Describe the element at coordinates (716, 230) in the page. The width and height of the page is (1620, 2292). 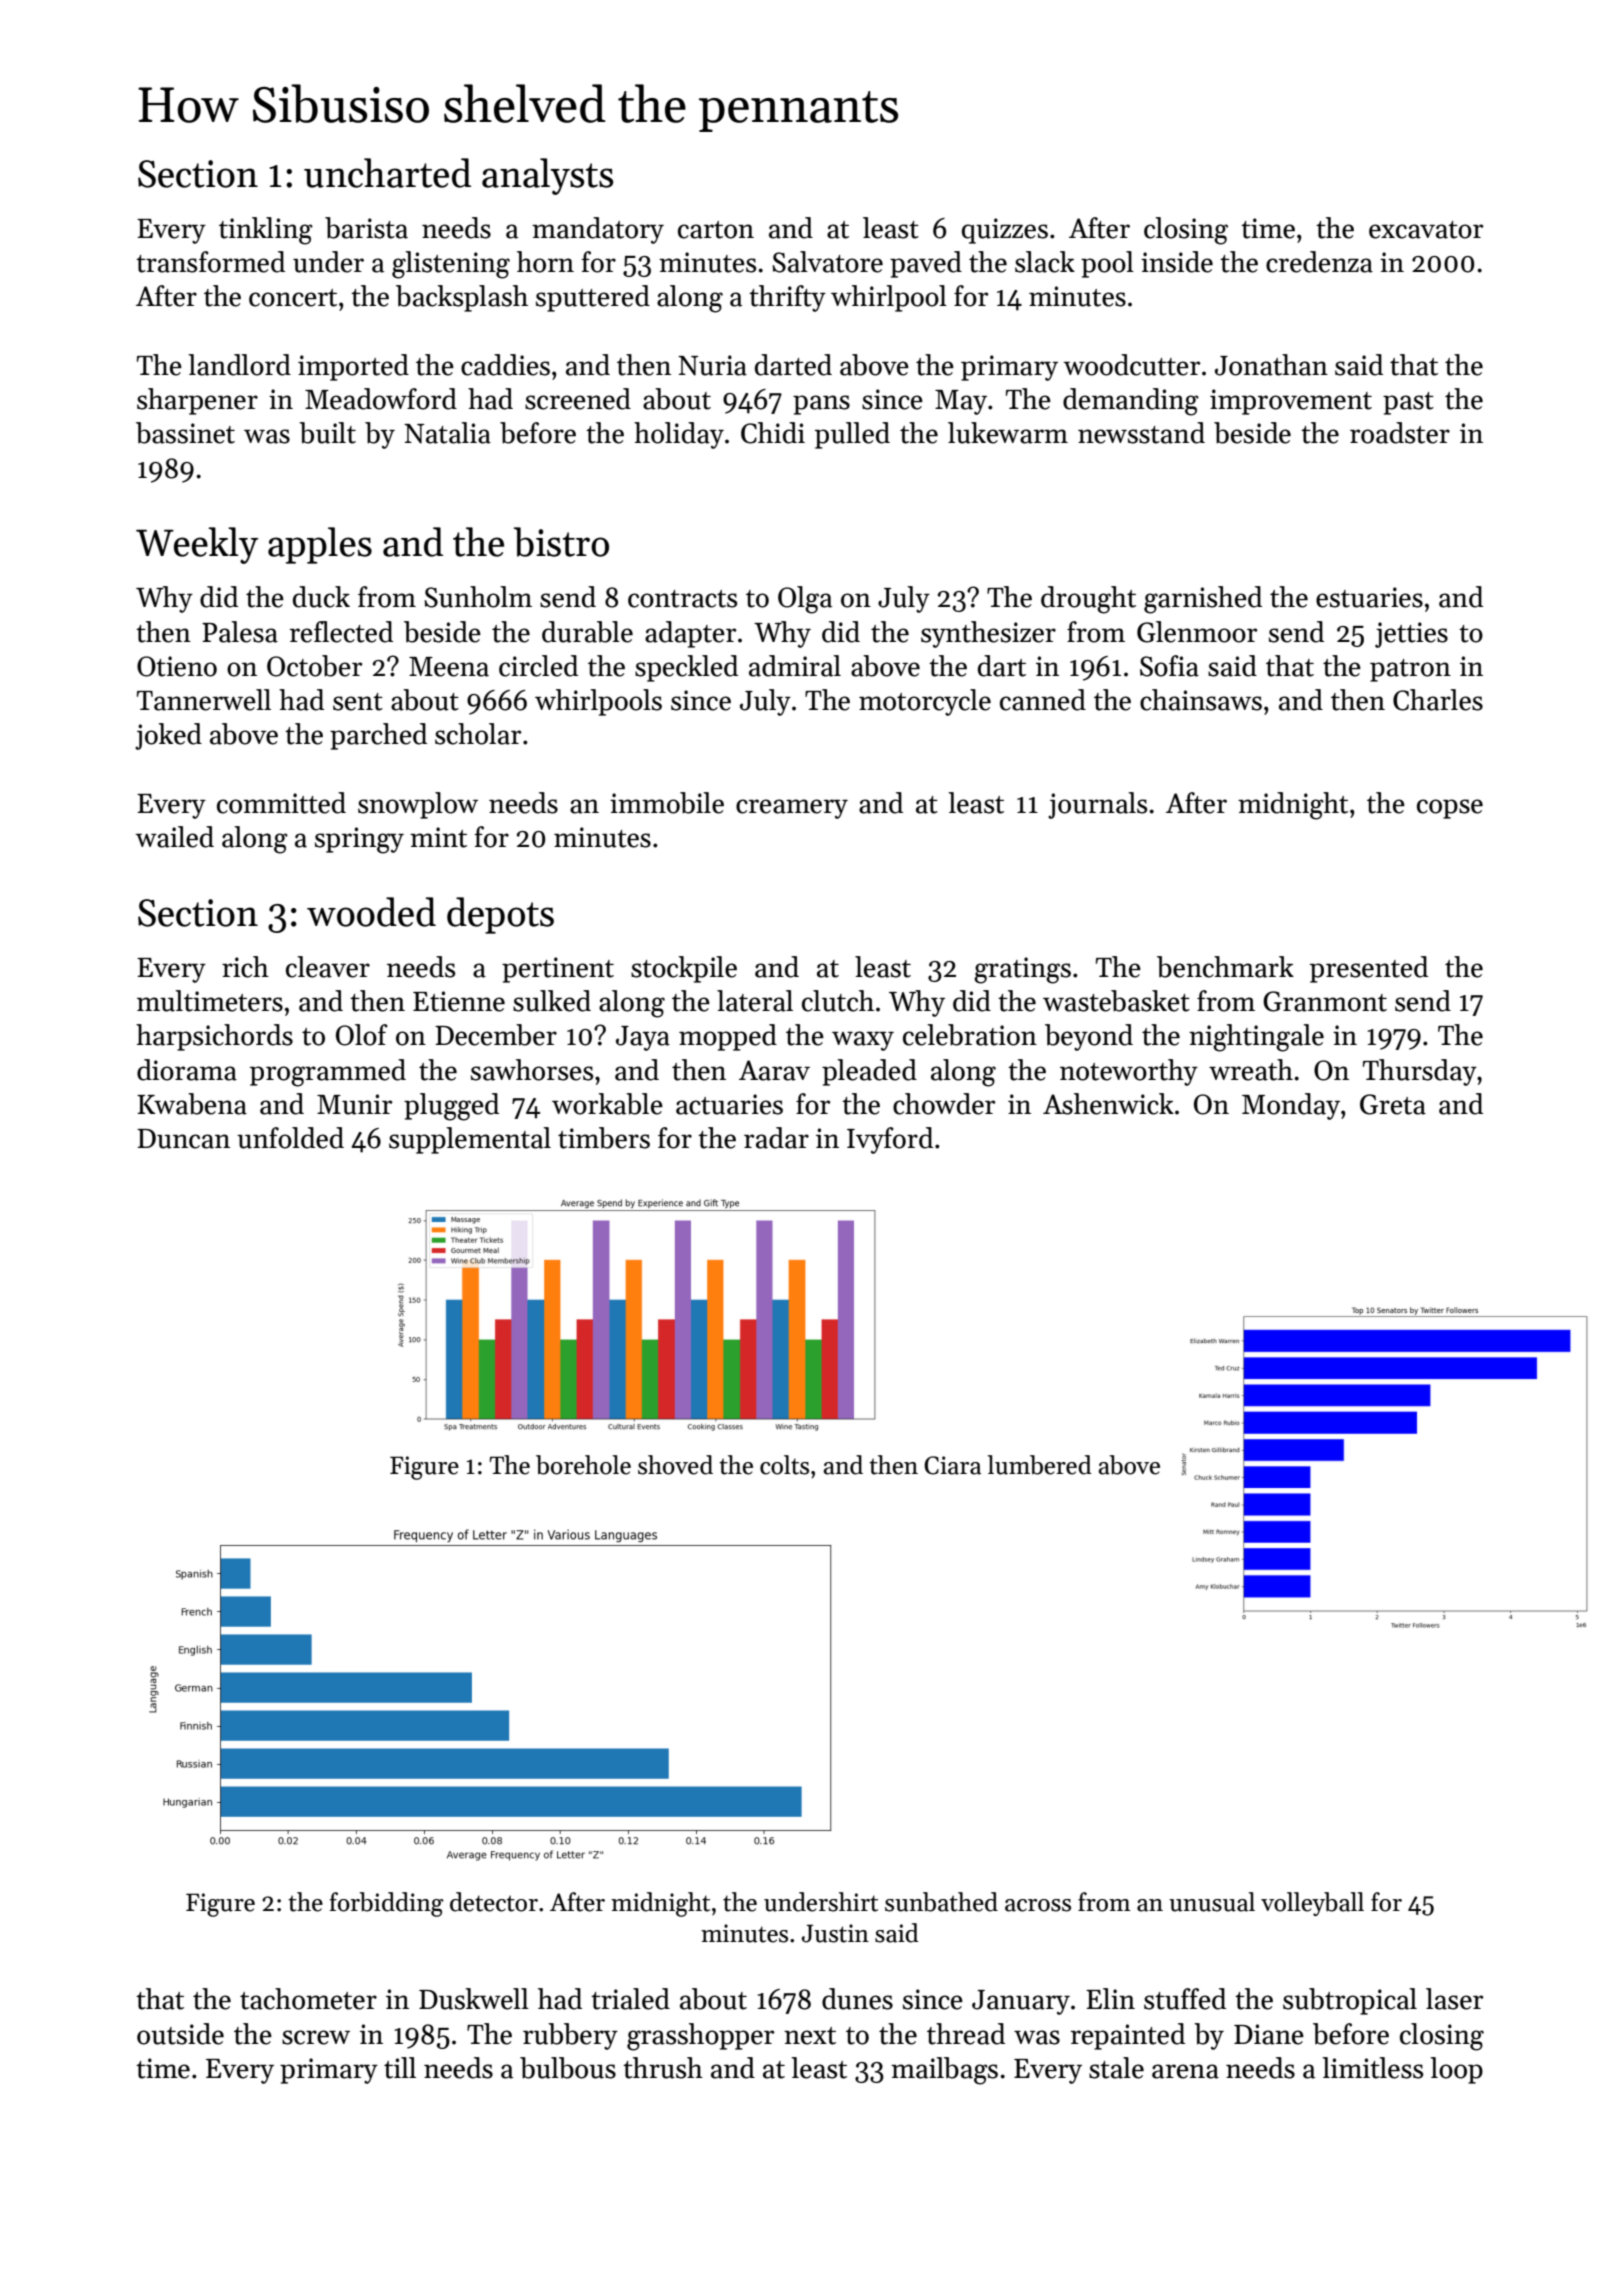
I see `carton` at that location.
